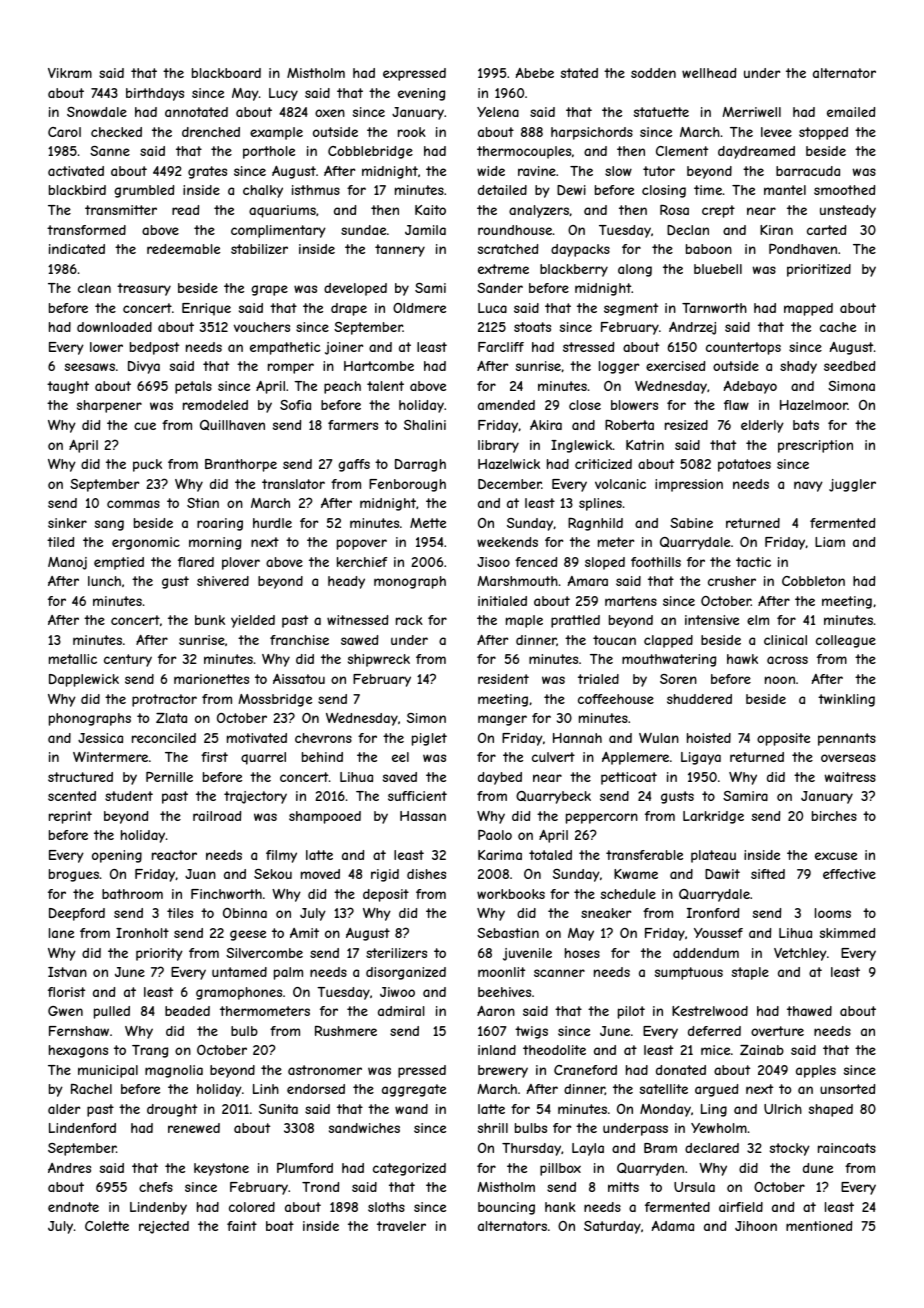 Image resolution: width=924 pixels, height=1308 pixels. What do you see at coordinates (496, 1011) in the screenshot?
I see `Aaron` at bounding box center [496, 1011].
